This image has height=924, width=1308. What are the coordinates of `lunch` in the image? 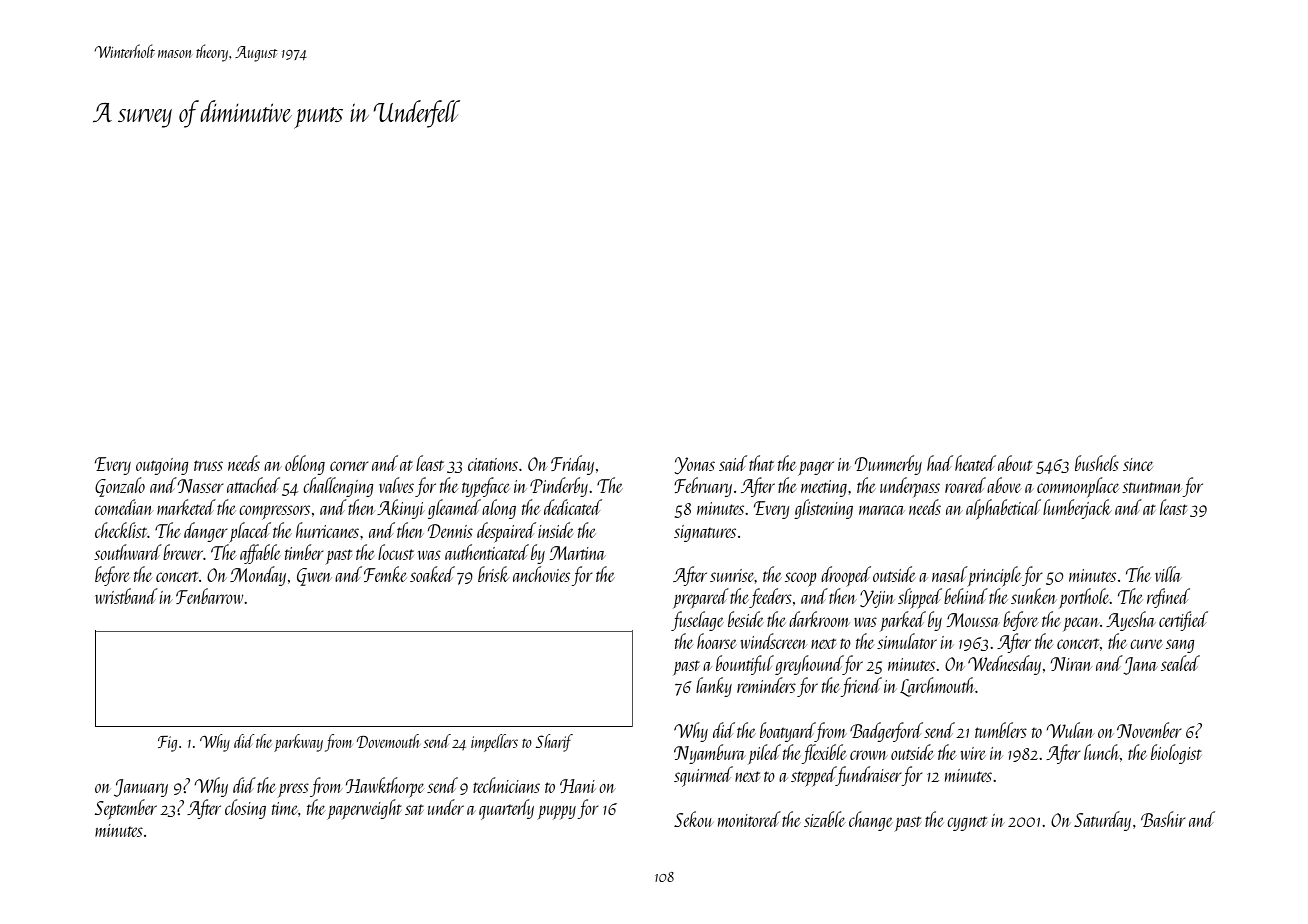 It's located at (1102, 752).
